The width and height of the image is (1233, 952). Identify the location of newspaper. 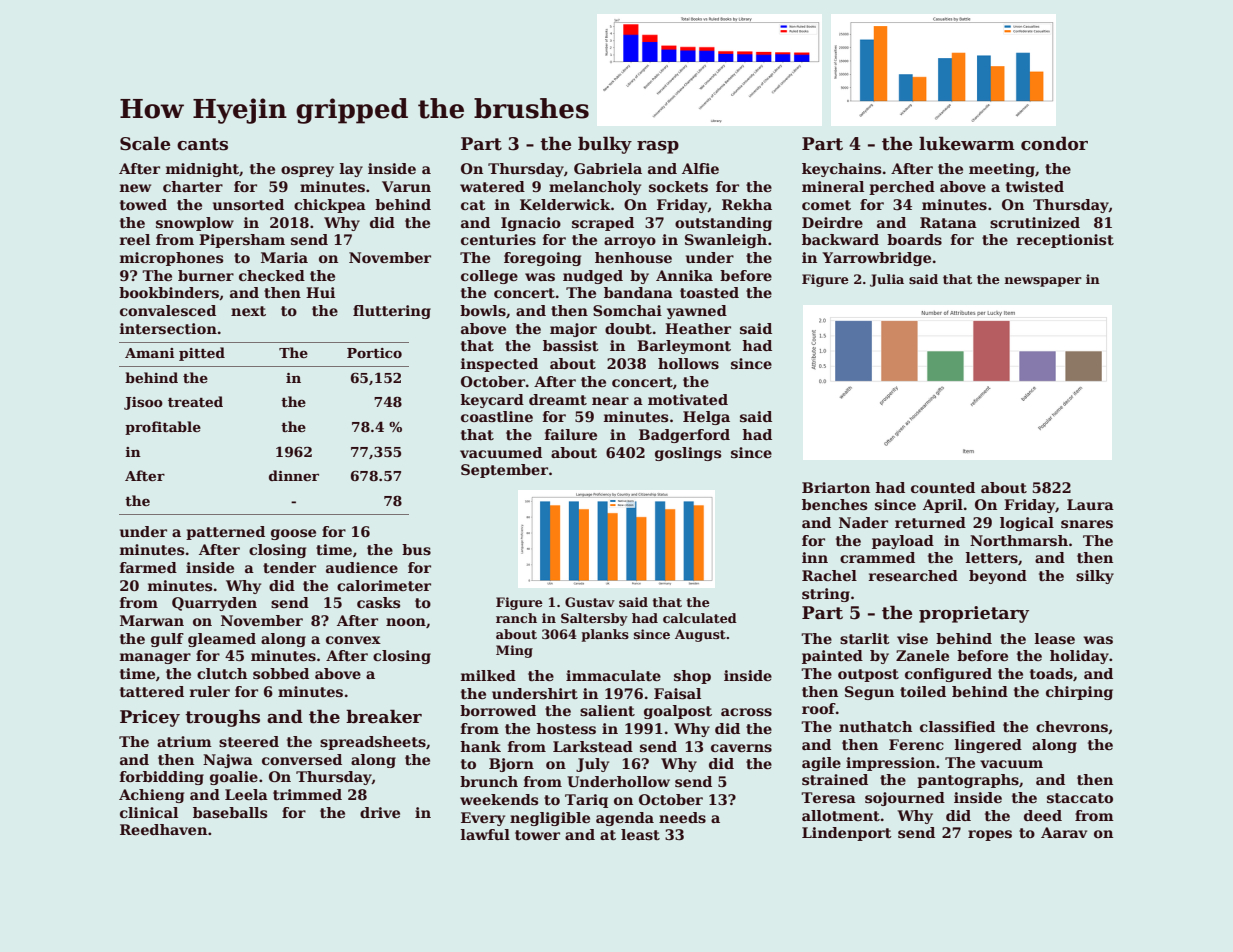
(1043, 282).
